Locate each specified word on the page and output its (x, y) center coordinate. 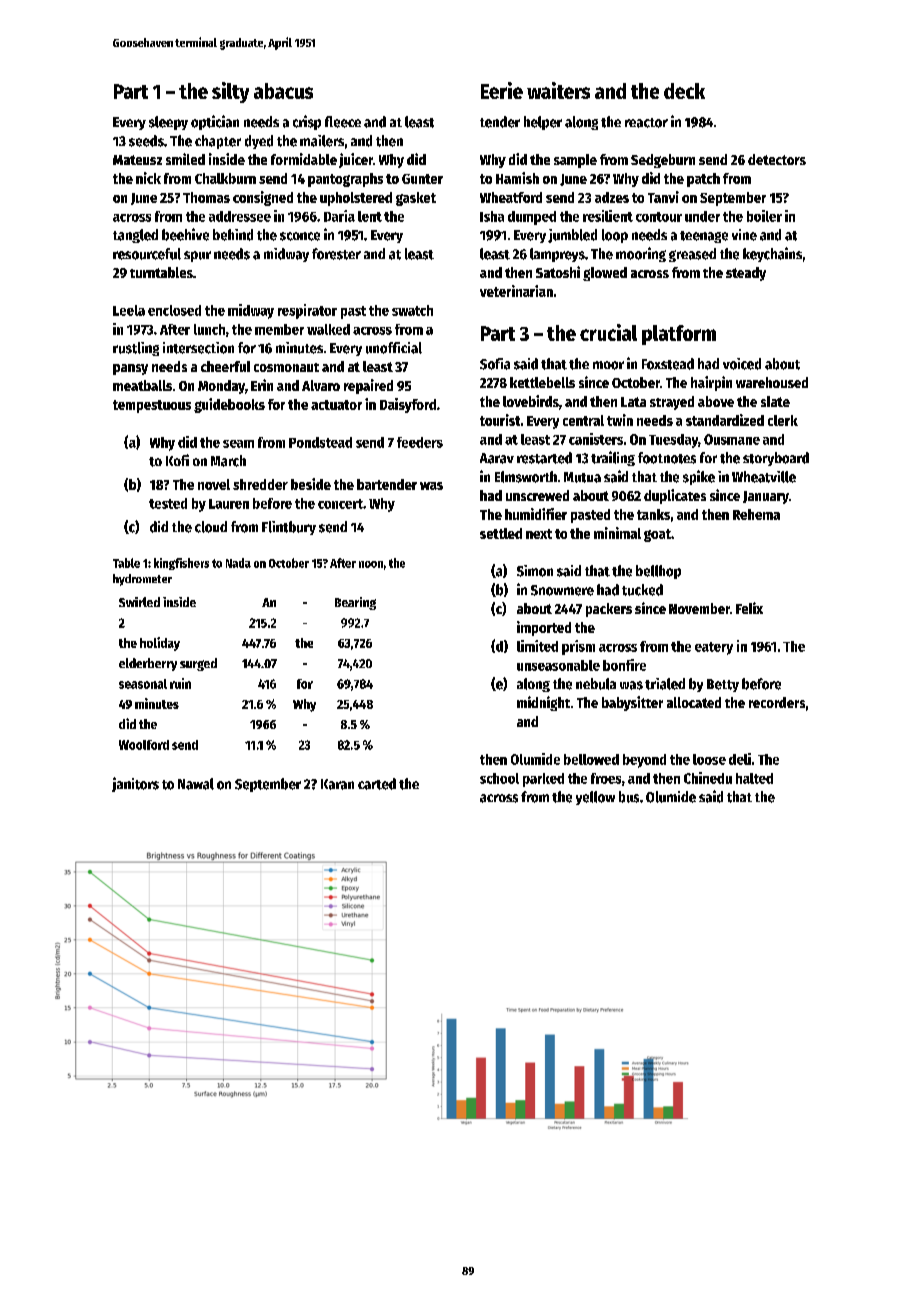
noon (371, 564)
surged (198, 664)
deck (684, 91)
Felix (749, 608)
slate (775, 401)
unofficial (394, 348)
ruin (180, 683)
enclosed (174, 310)
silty (230, 92)
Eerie (502, 90)
